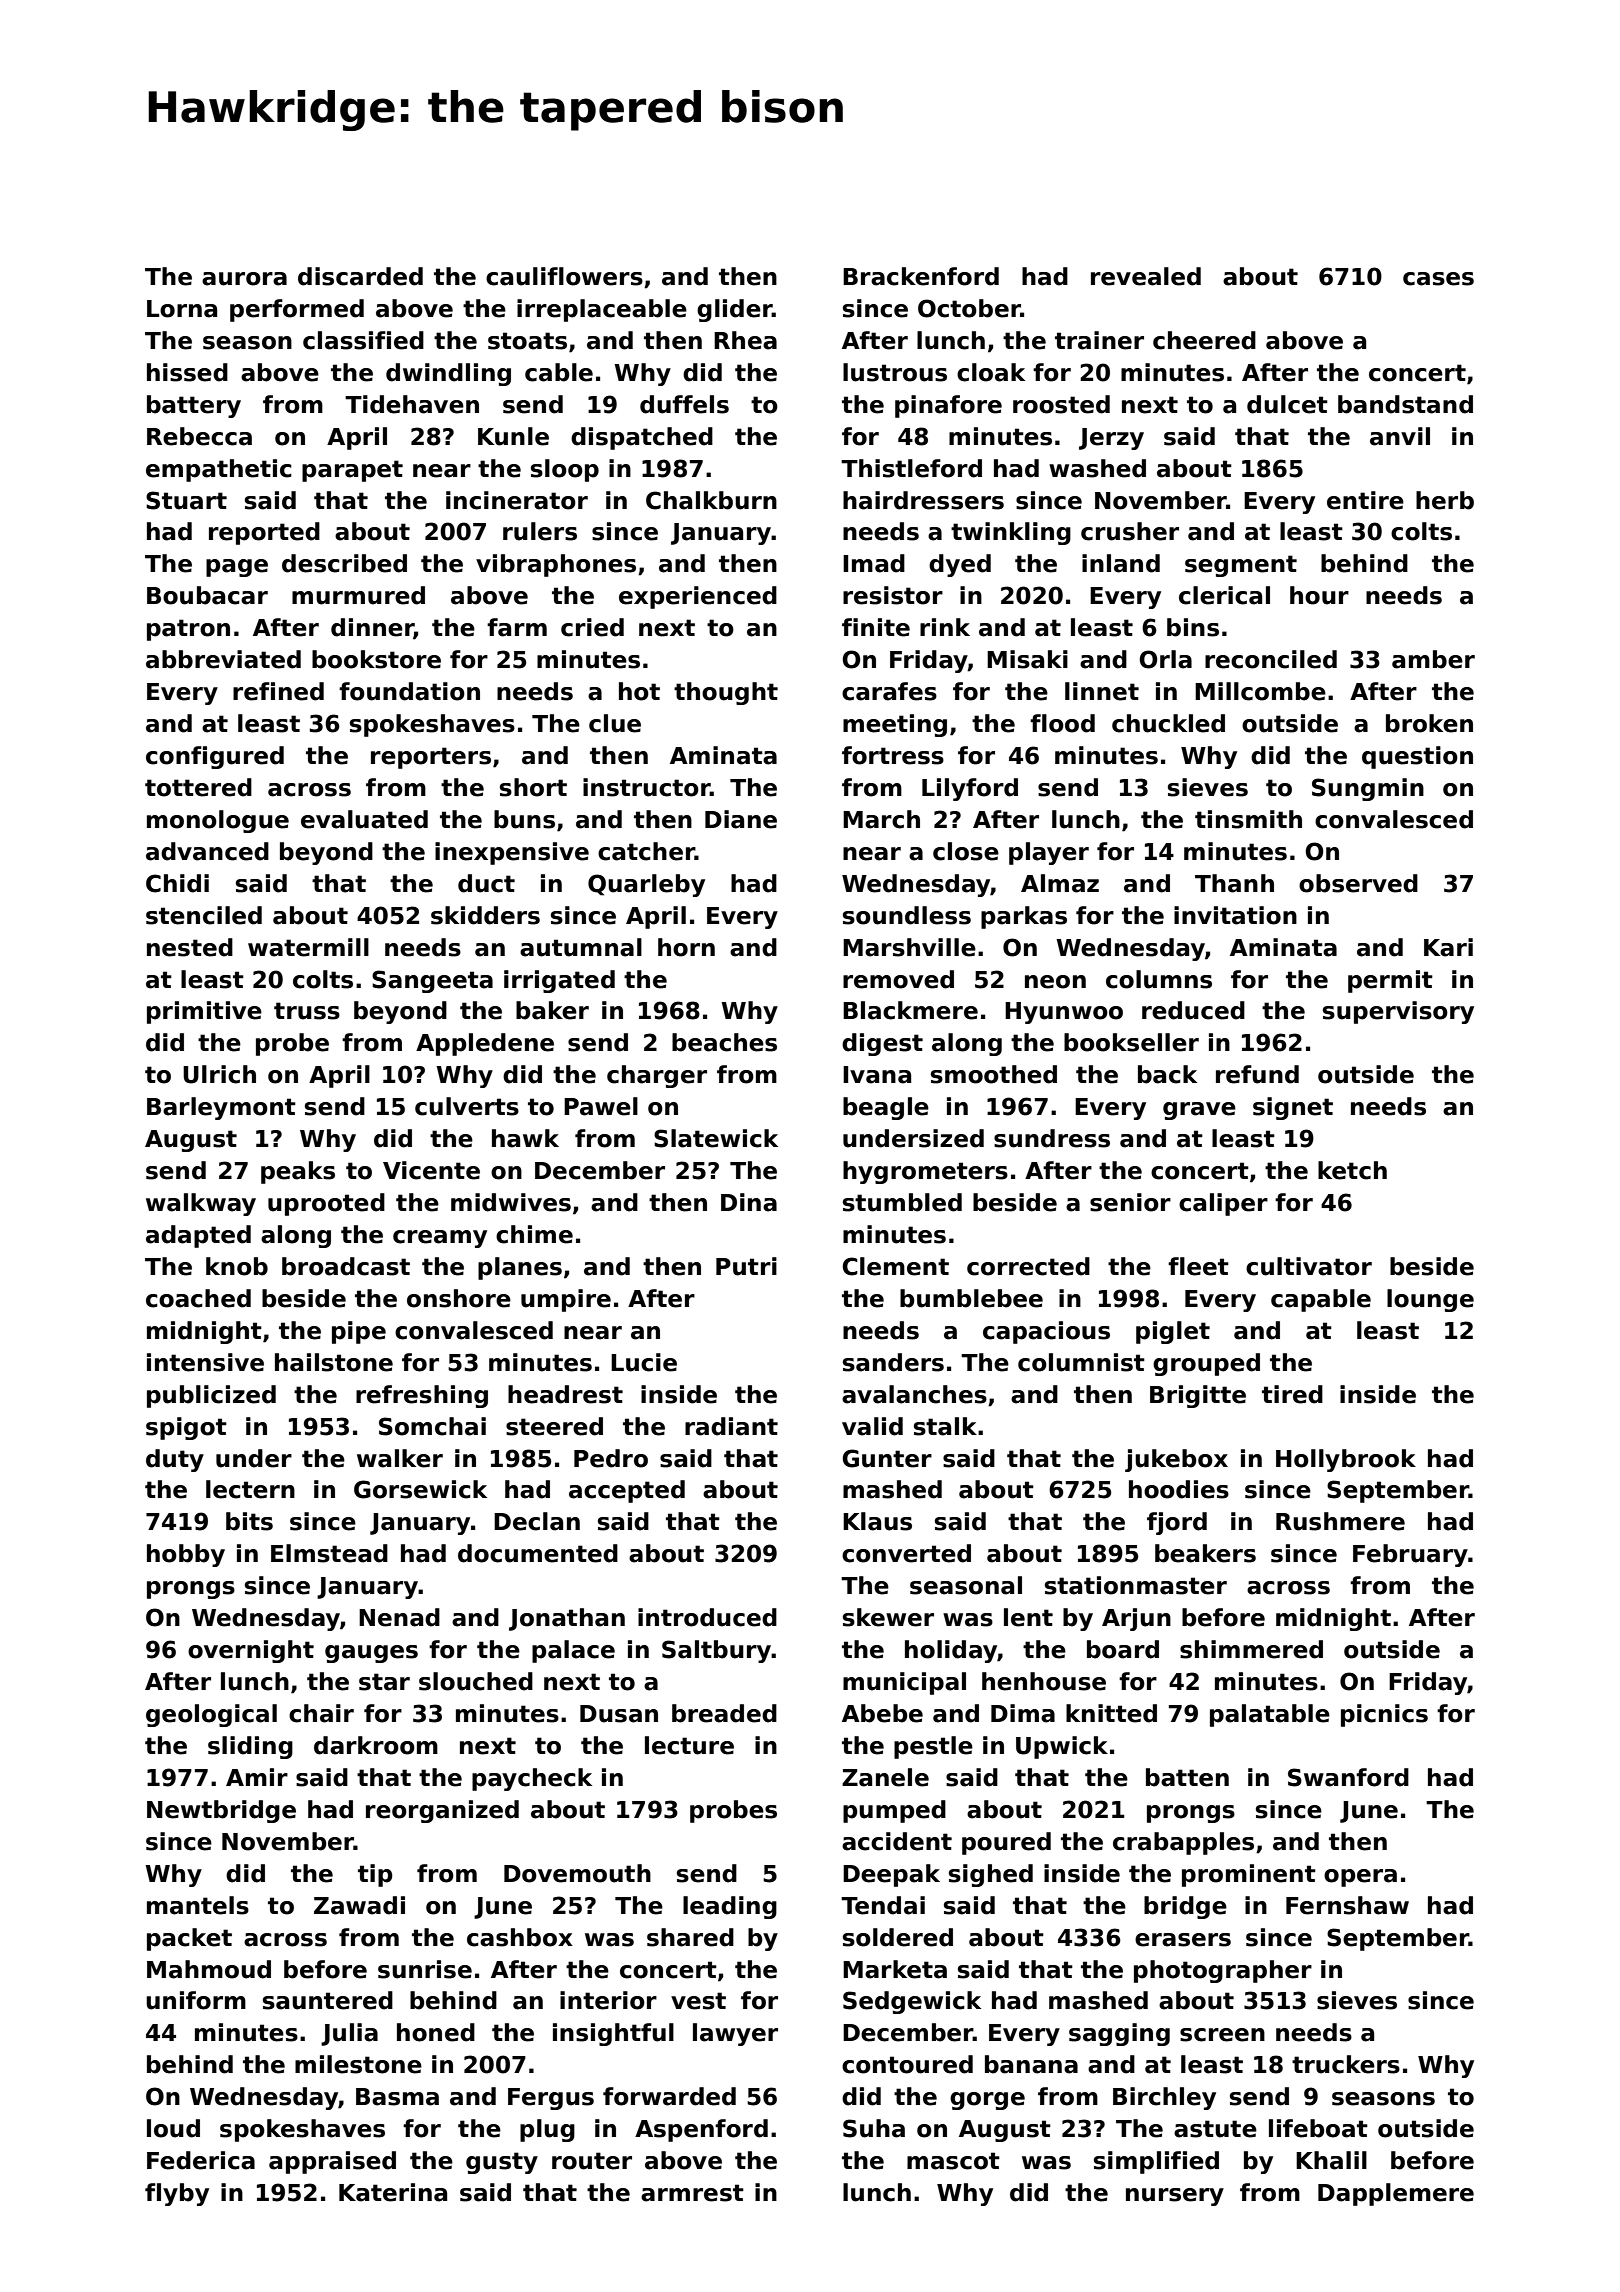 The image size is (1620, 2292). Describe the element at coordinates (611, 1458) in the page. I see `Pedro` at that location.
